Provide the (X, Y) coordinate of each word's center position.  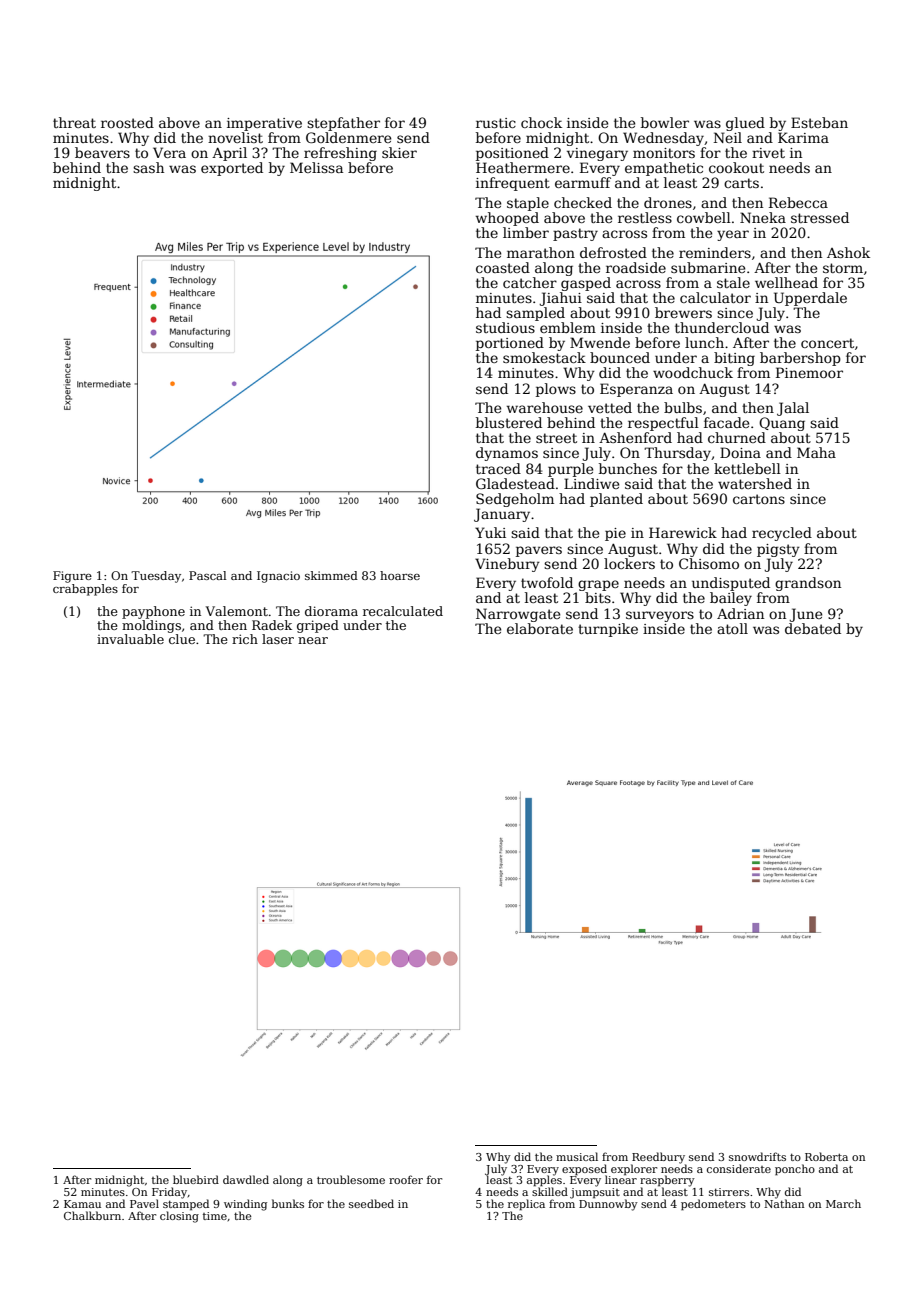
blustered (509, 422)
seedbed (371, 1203)
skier (399, 152)
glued (745, 124)
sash (148, 167)
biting (734, 359)
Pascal (208, 575)
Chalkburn (92, 1215)
